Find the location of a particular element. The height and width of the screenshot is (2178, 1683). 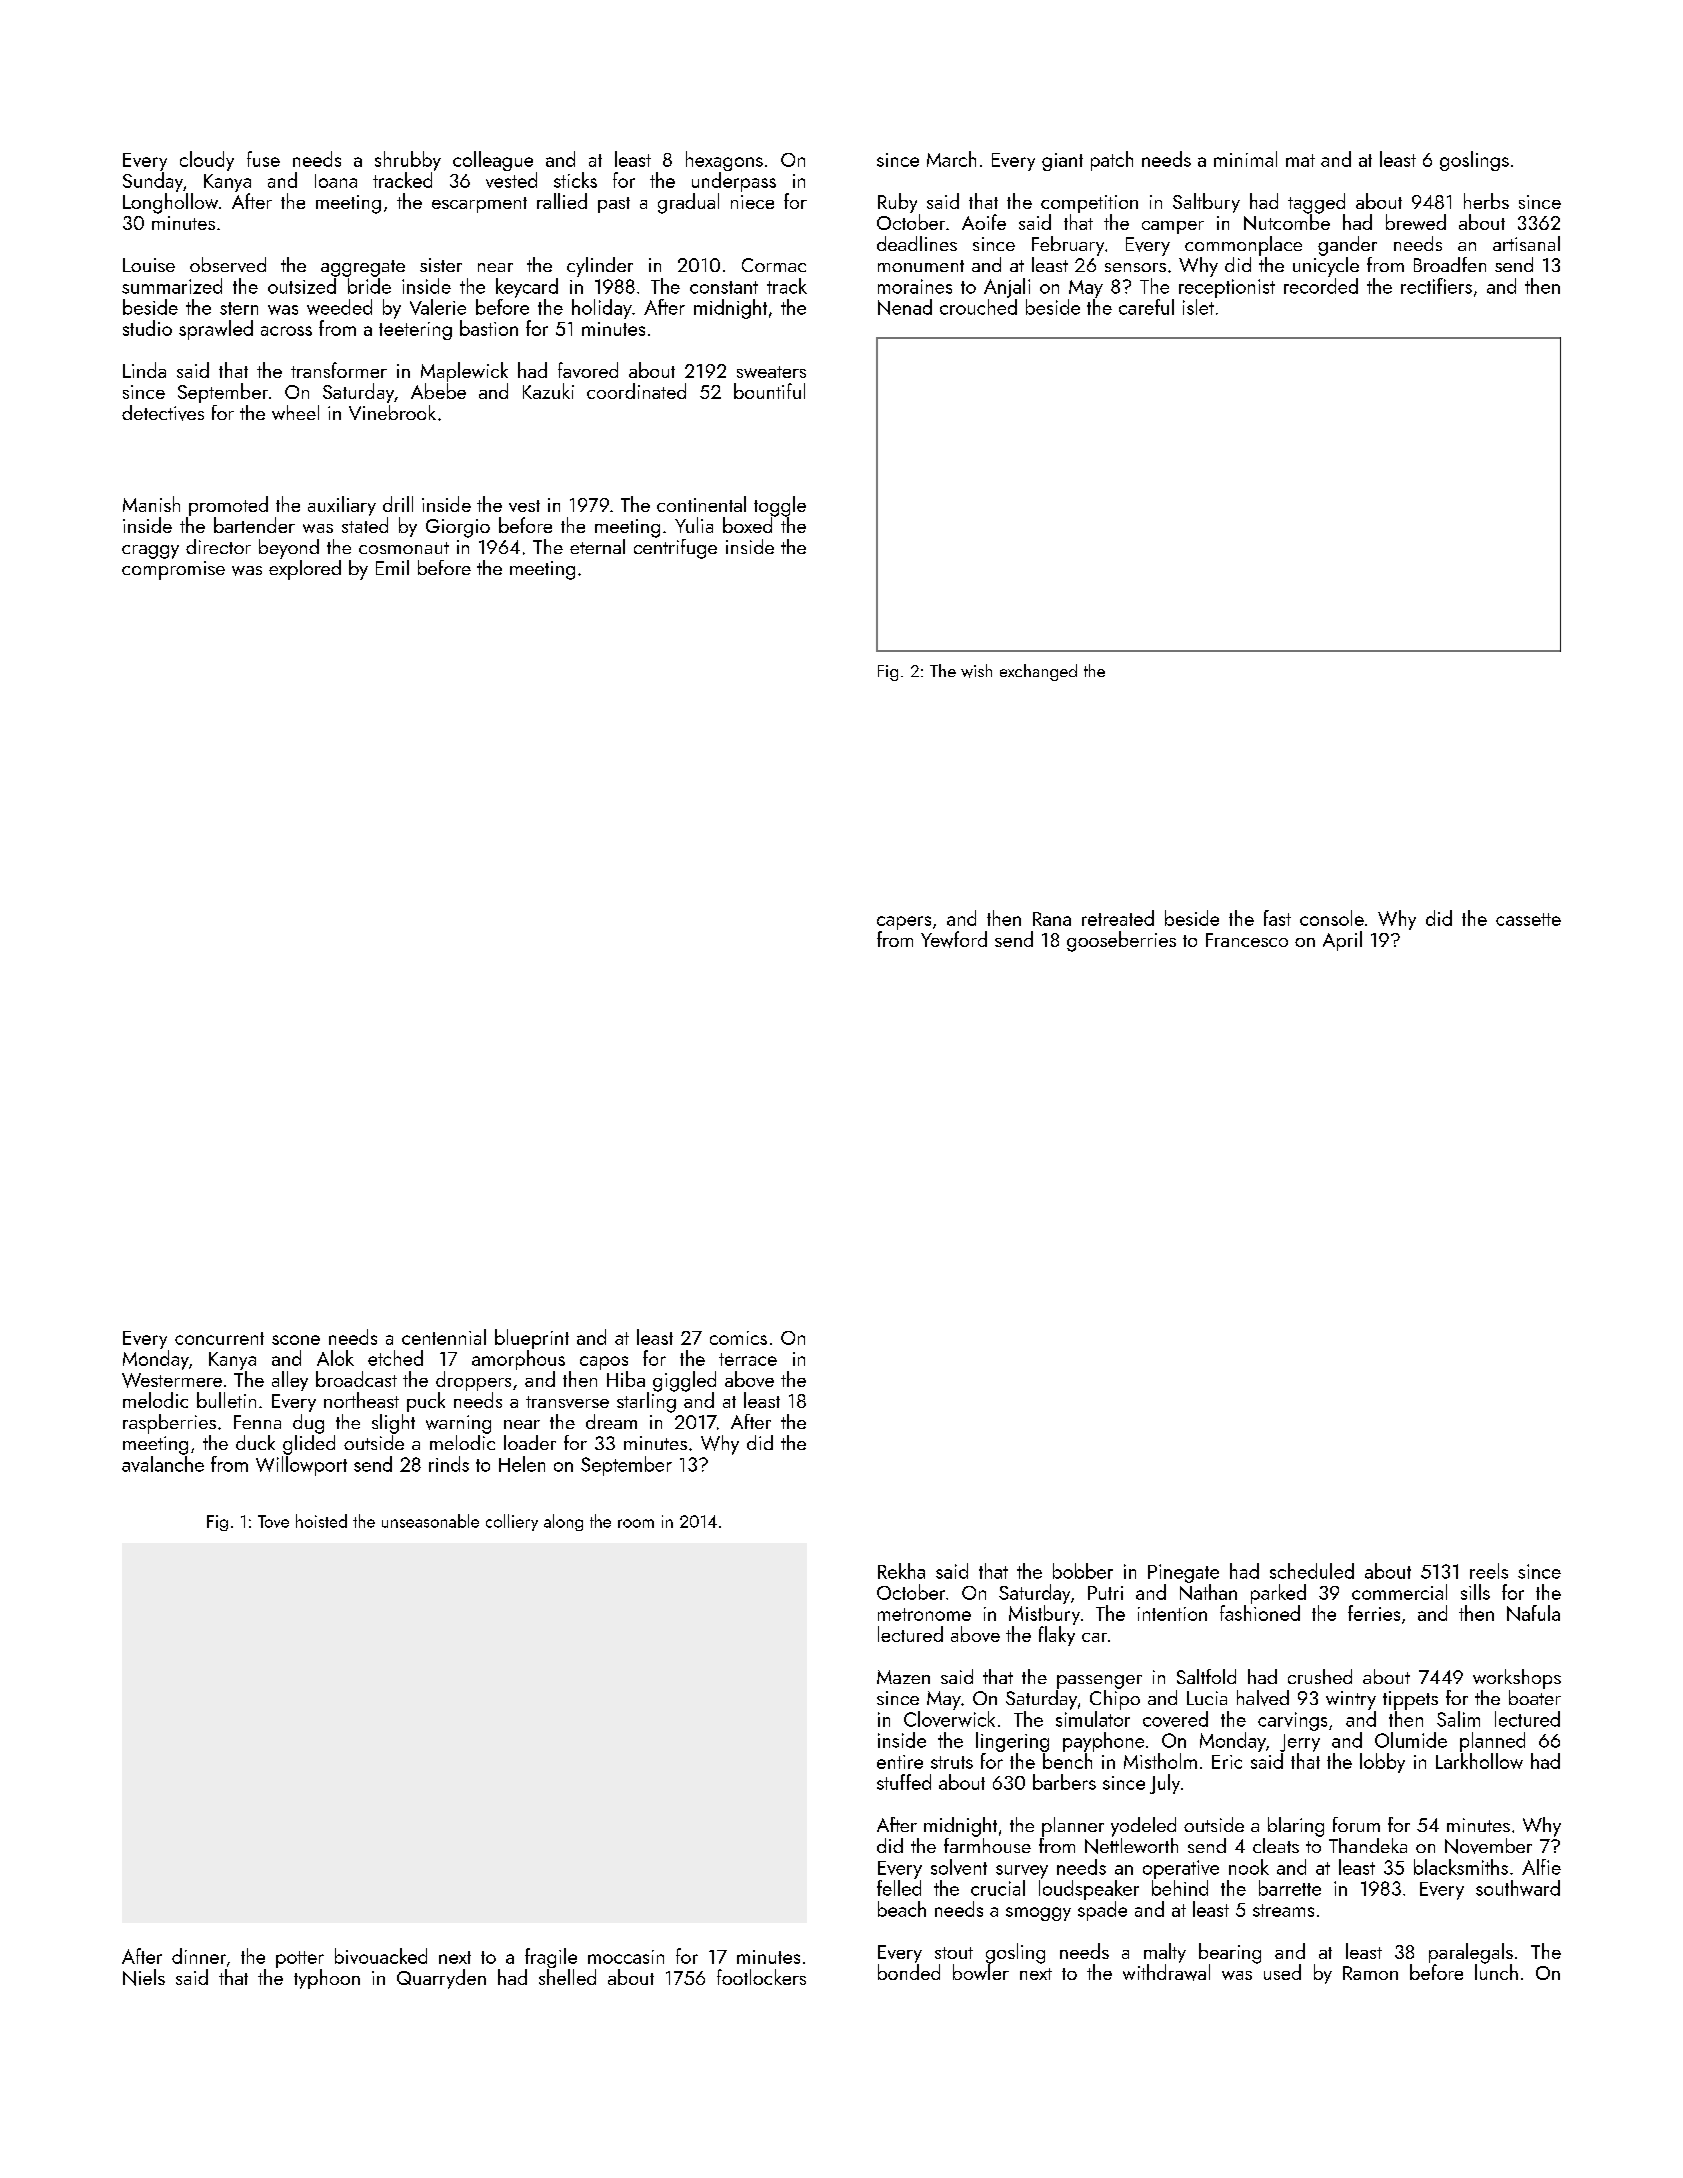

footlockers is located at coordinates (761, 1977).
